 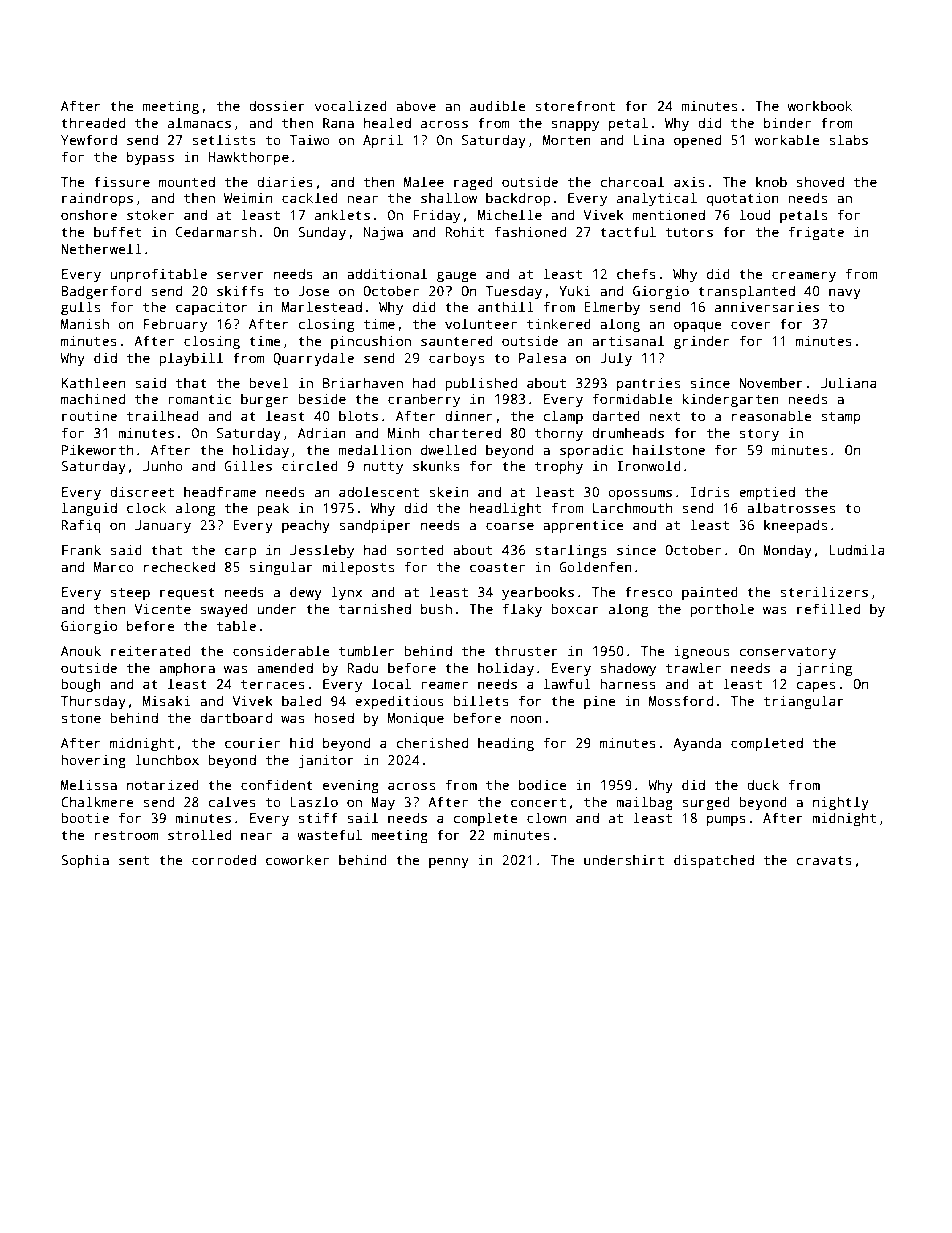 What do you see at coordinates (371, 342) in the screenshot?
I see `pincushion` at bounding box center [371, 342].
